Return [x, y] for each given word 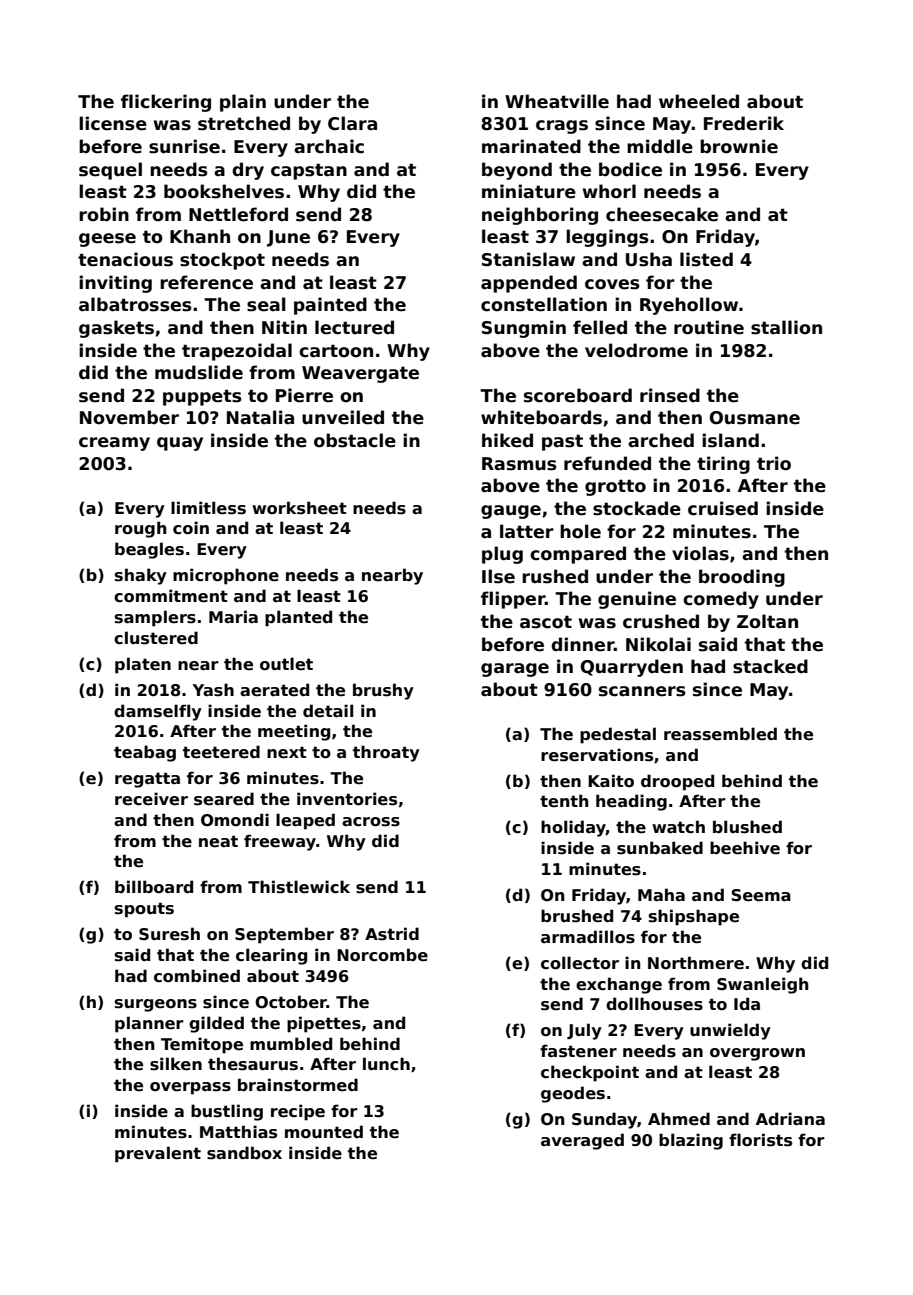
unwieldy [730, 1031]
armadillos [588, 937]
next [287, 752]
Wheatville [557, 101]
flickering [166, 103]
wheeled [699, 101]
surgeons [156, 1005]
